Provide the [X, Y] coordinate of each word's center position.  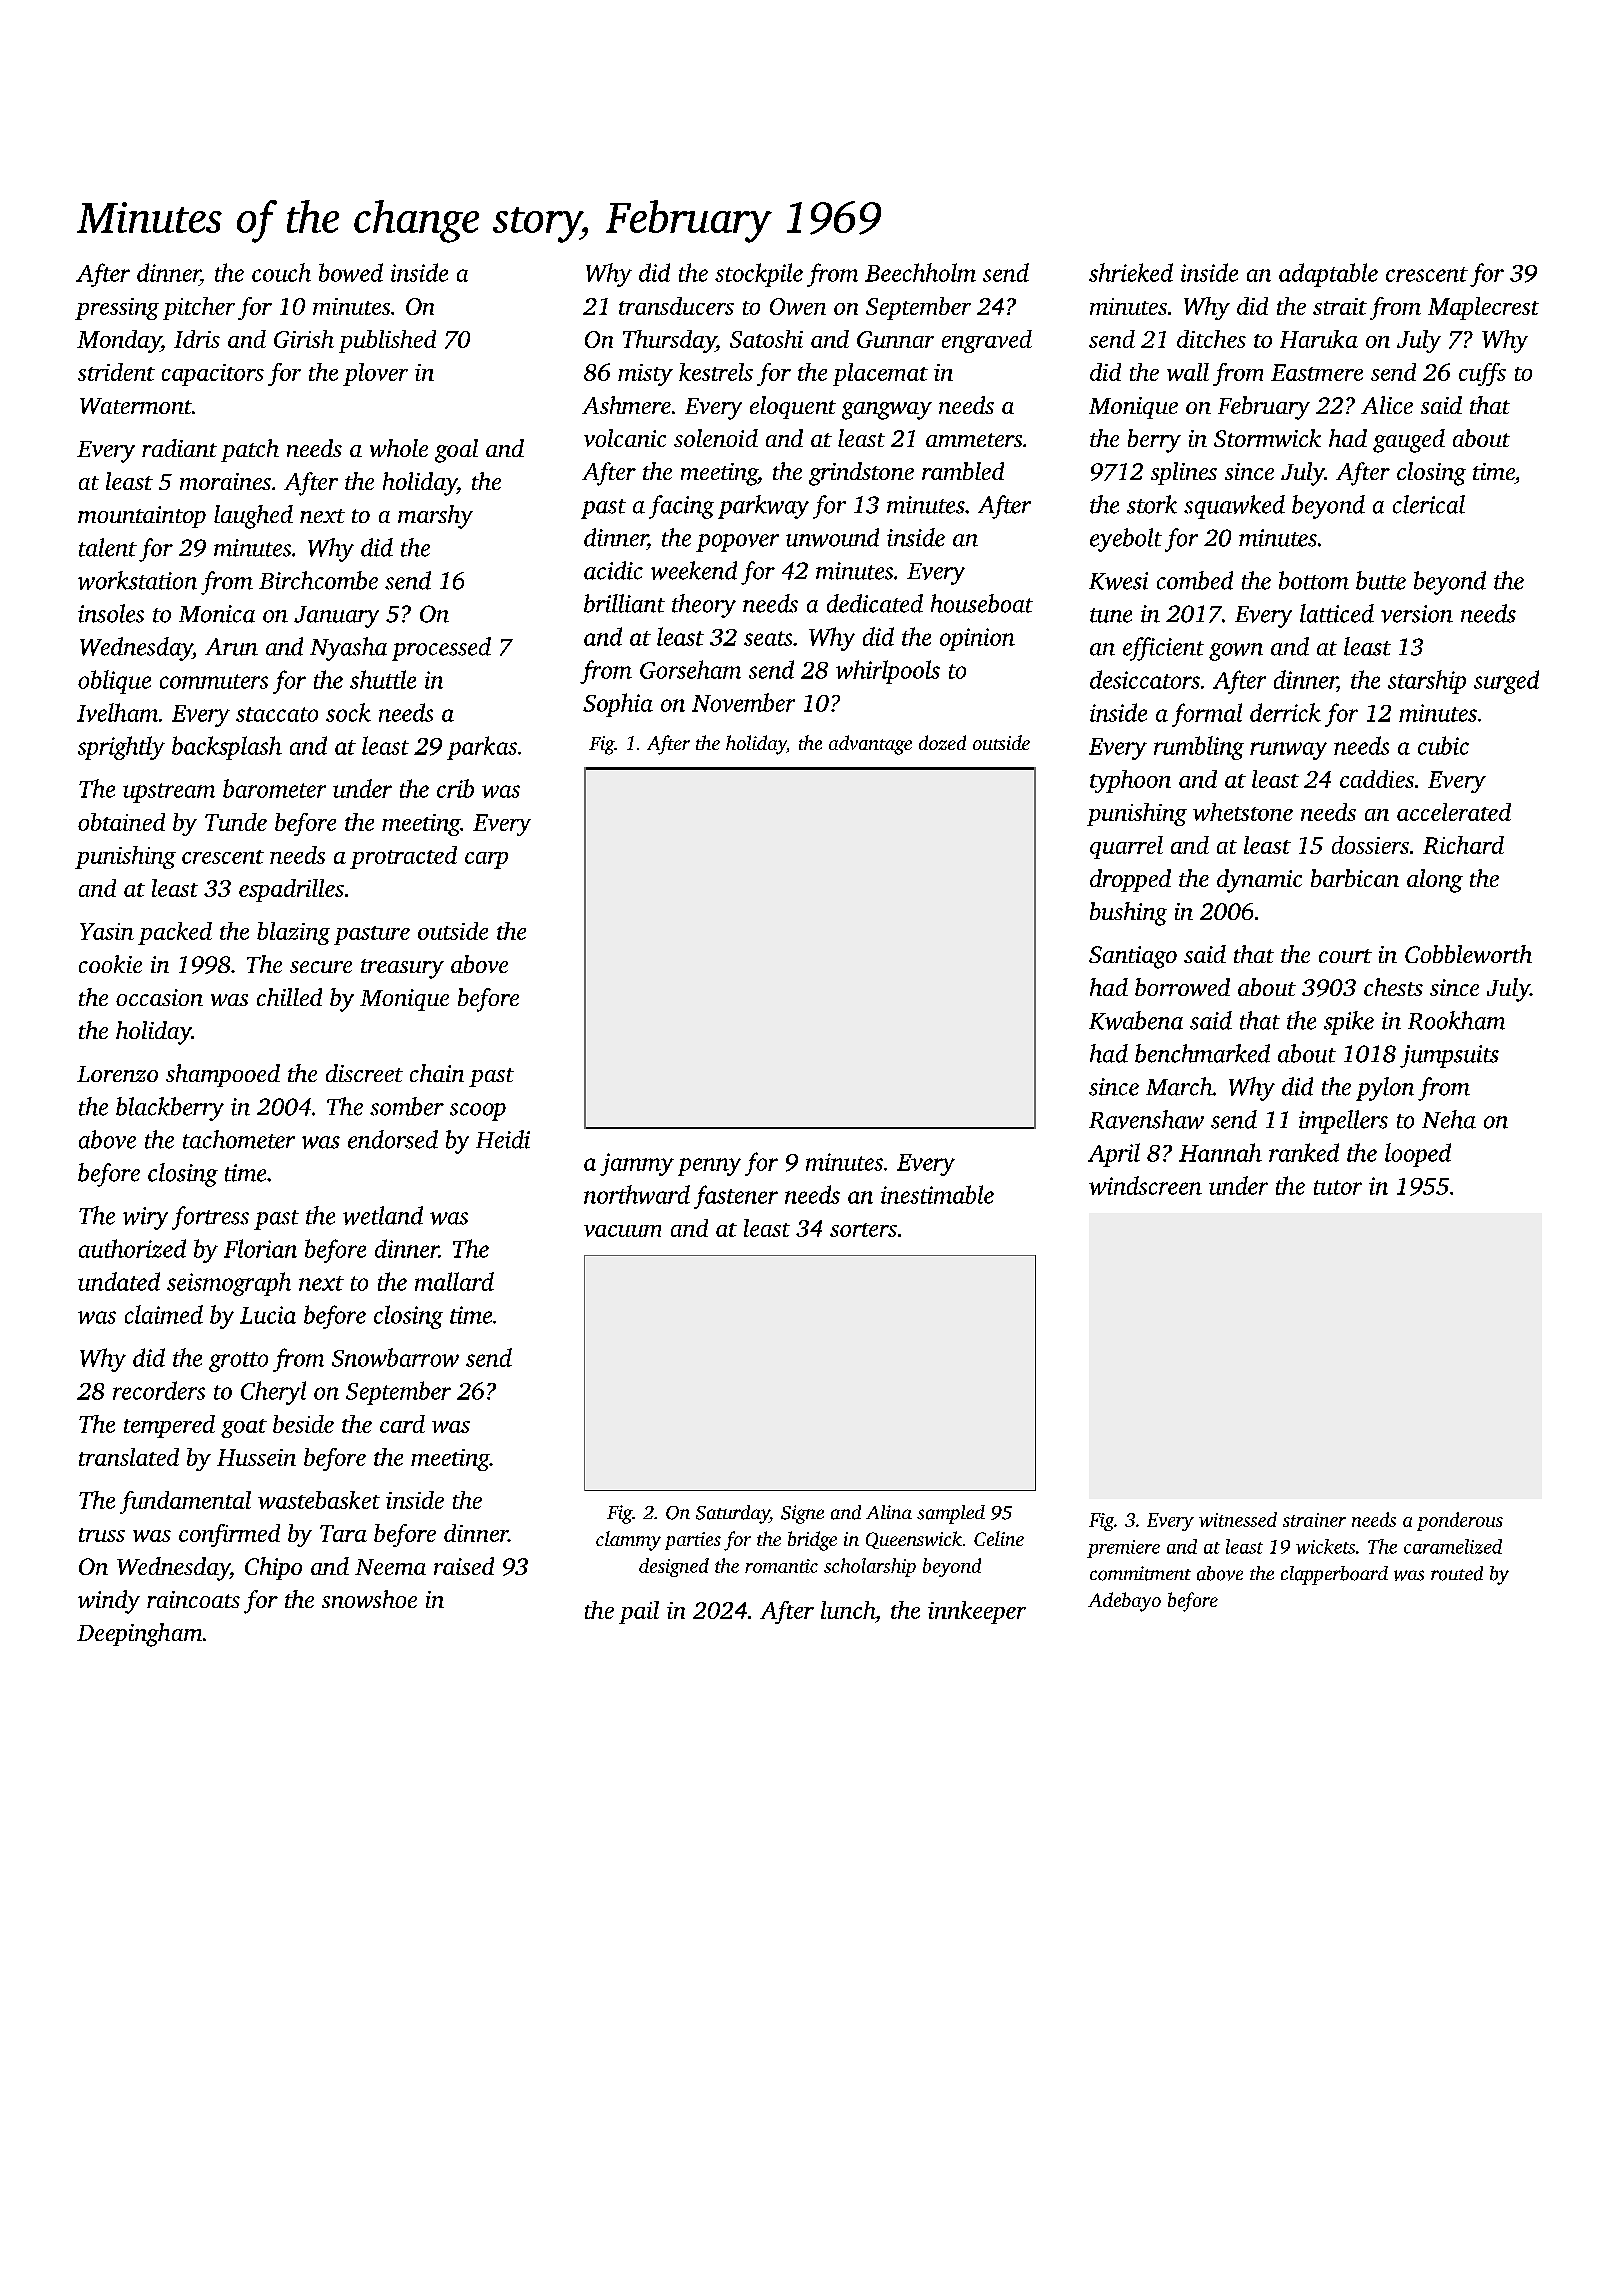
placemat [880, 374]
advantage [870, 745]
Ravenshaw [1146, 1119]
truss [102, 1535]
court [1345, 956]
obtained [121, 822]
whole [399, 448]
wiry [145, 1218]
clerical [1429, 504]
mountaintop [142, 517]
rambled [963, 471]
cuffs [1482, 374]
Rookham [1456, 1020]
